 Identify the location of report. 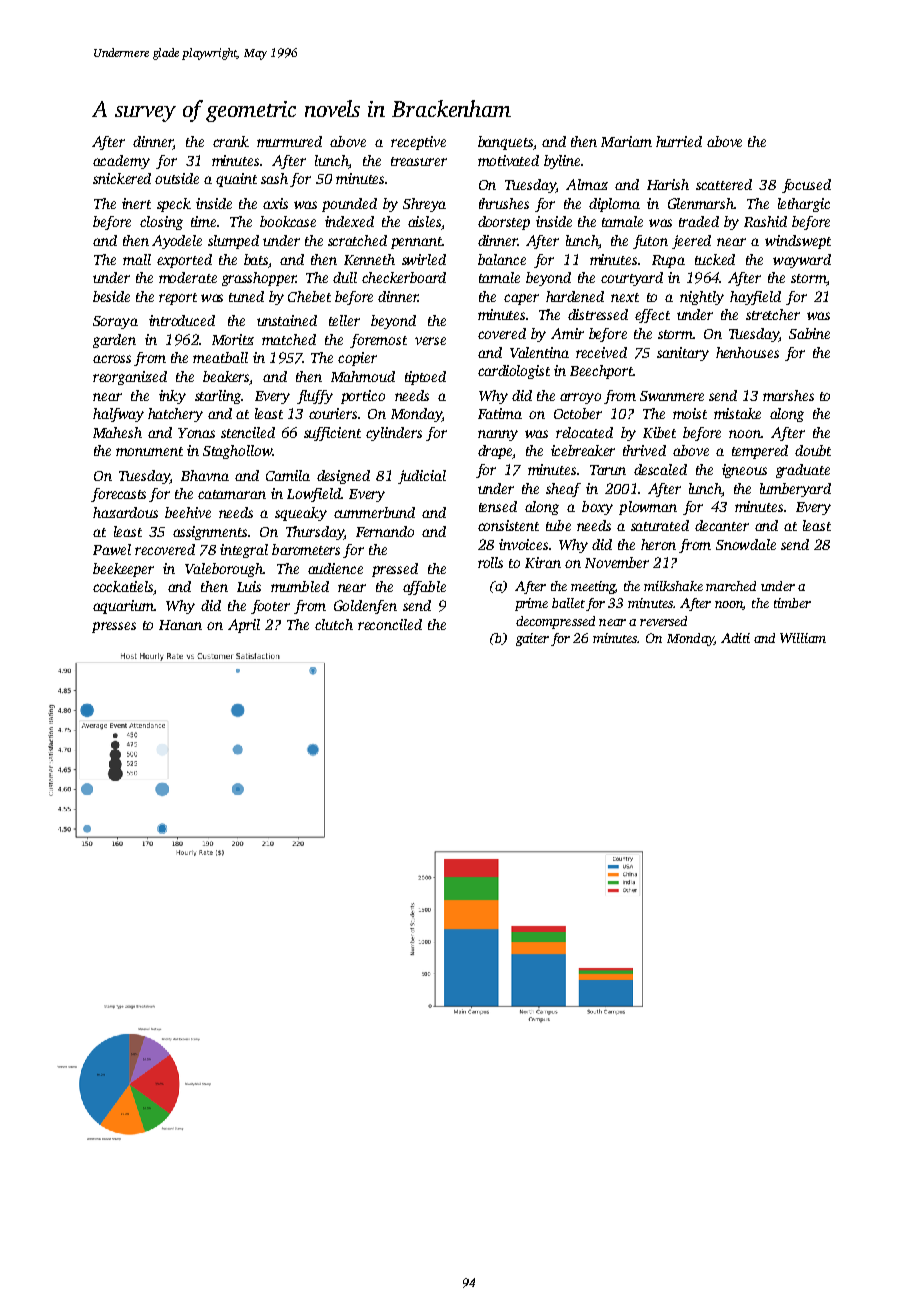
(178, 299).
